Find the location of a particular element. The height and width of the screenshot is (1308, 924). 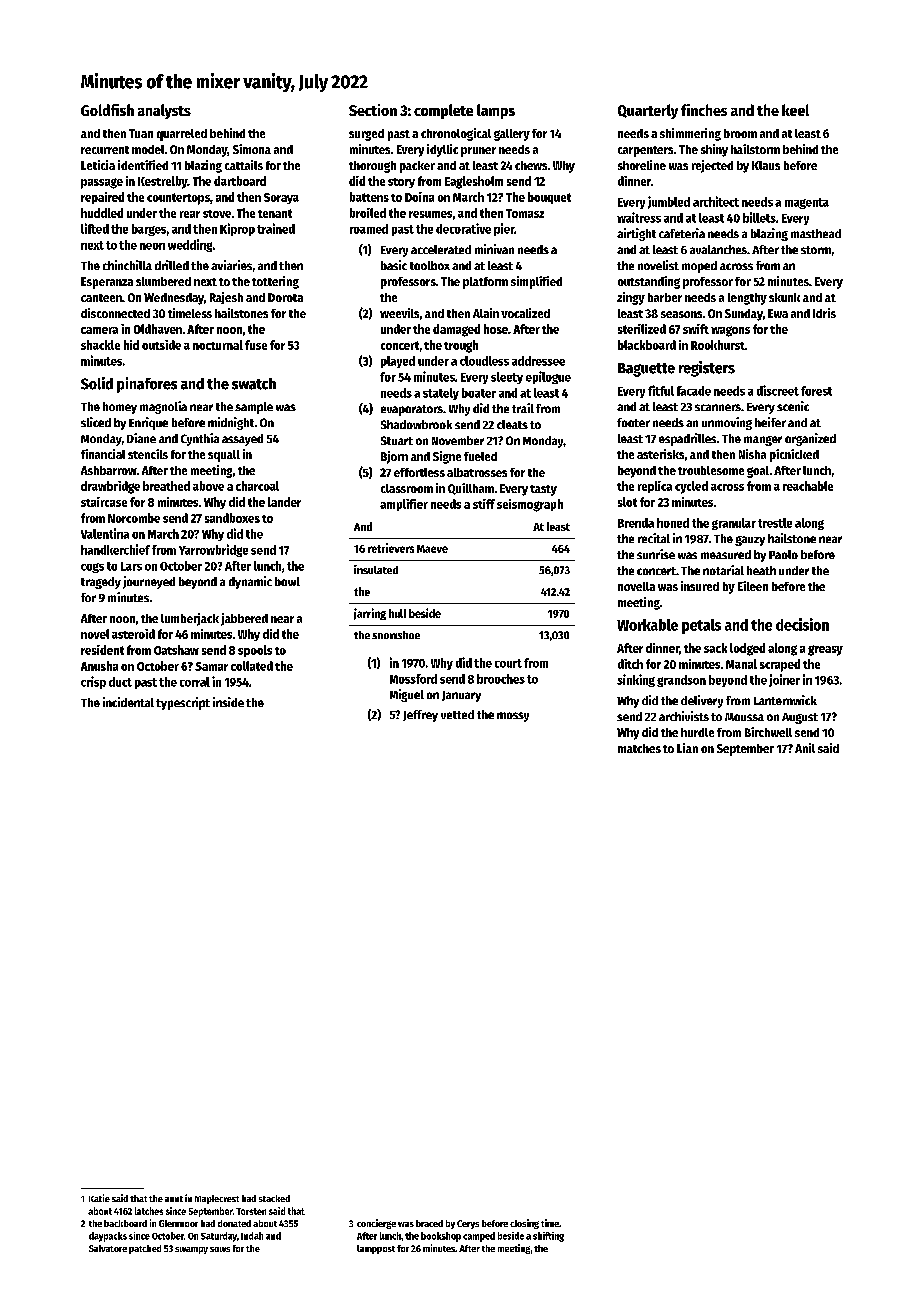

asteroid is located at coordinates (133, 634).
